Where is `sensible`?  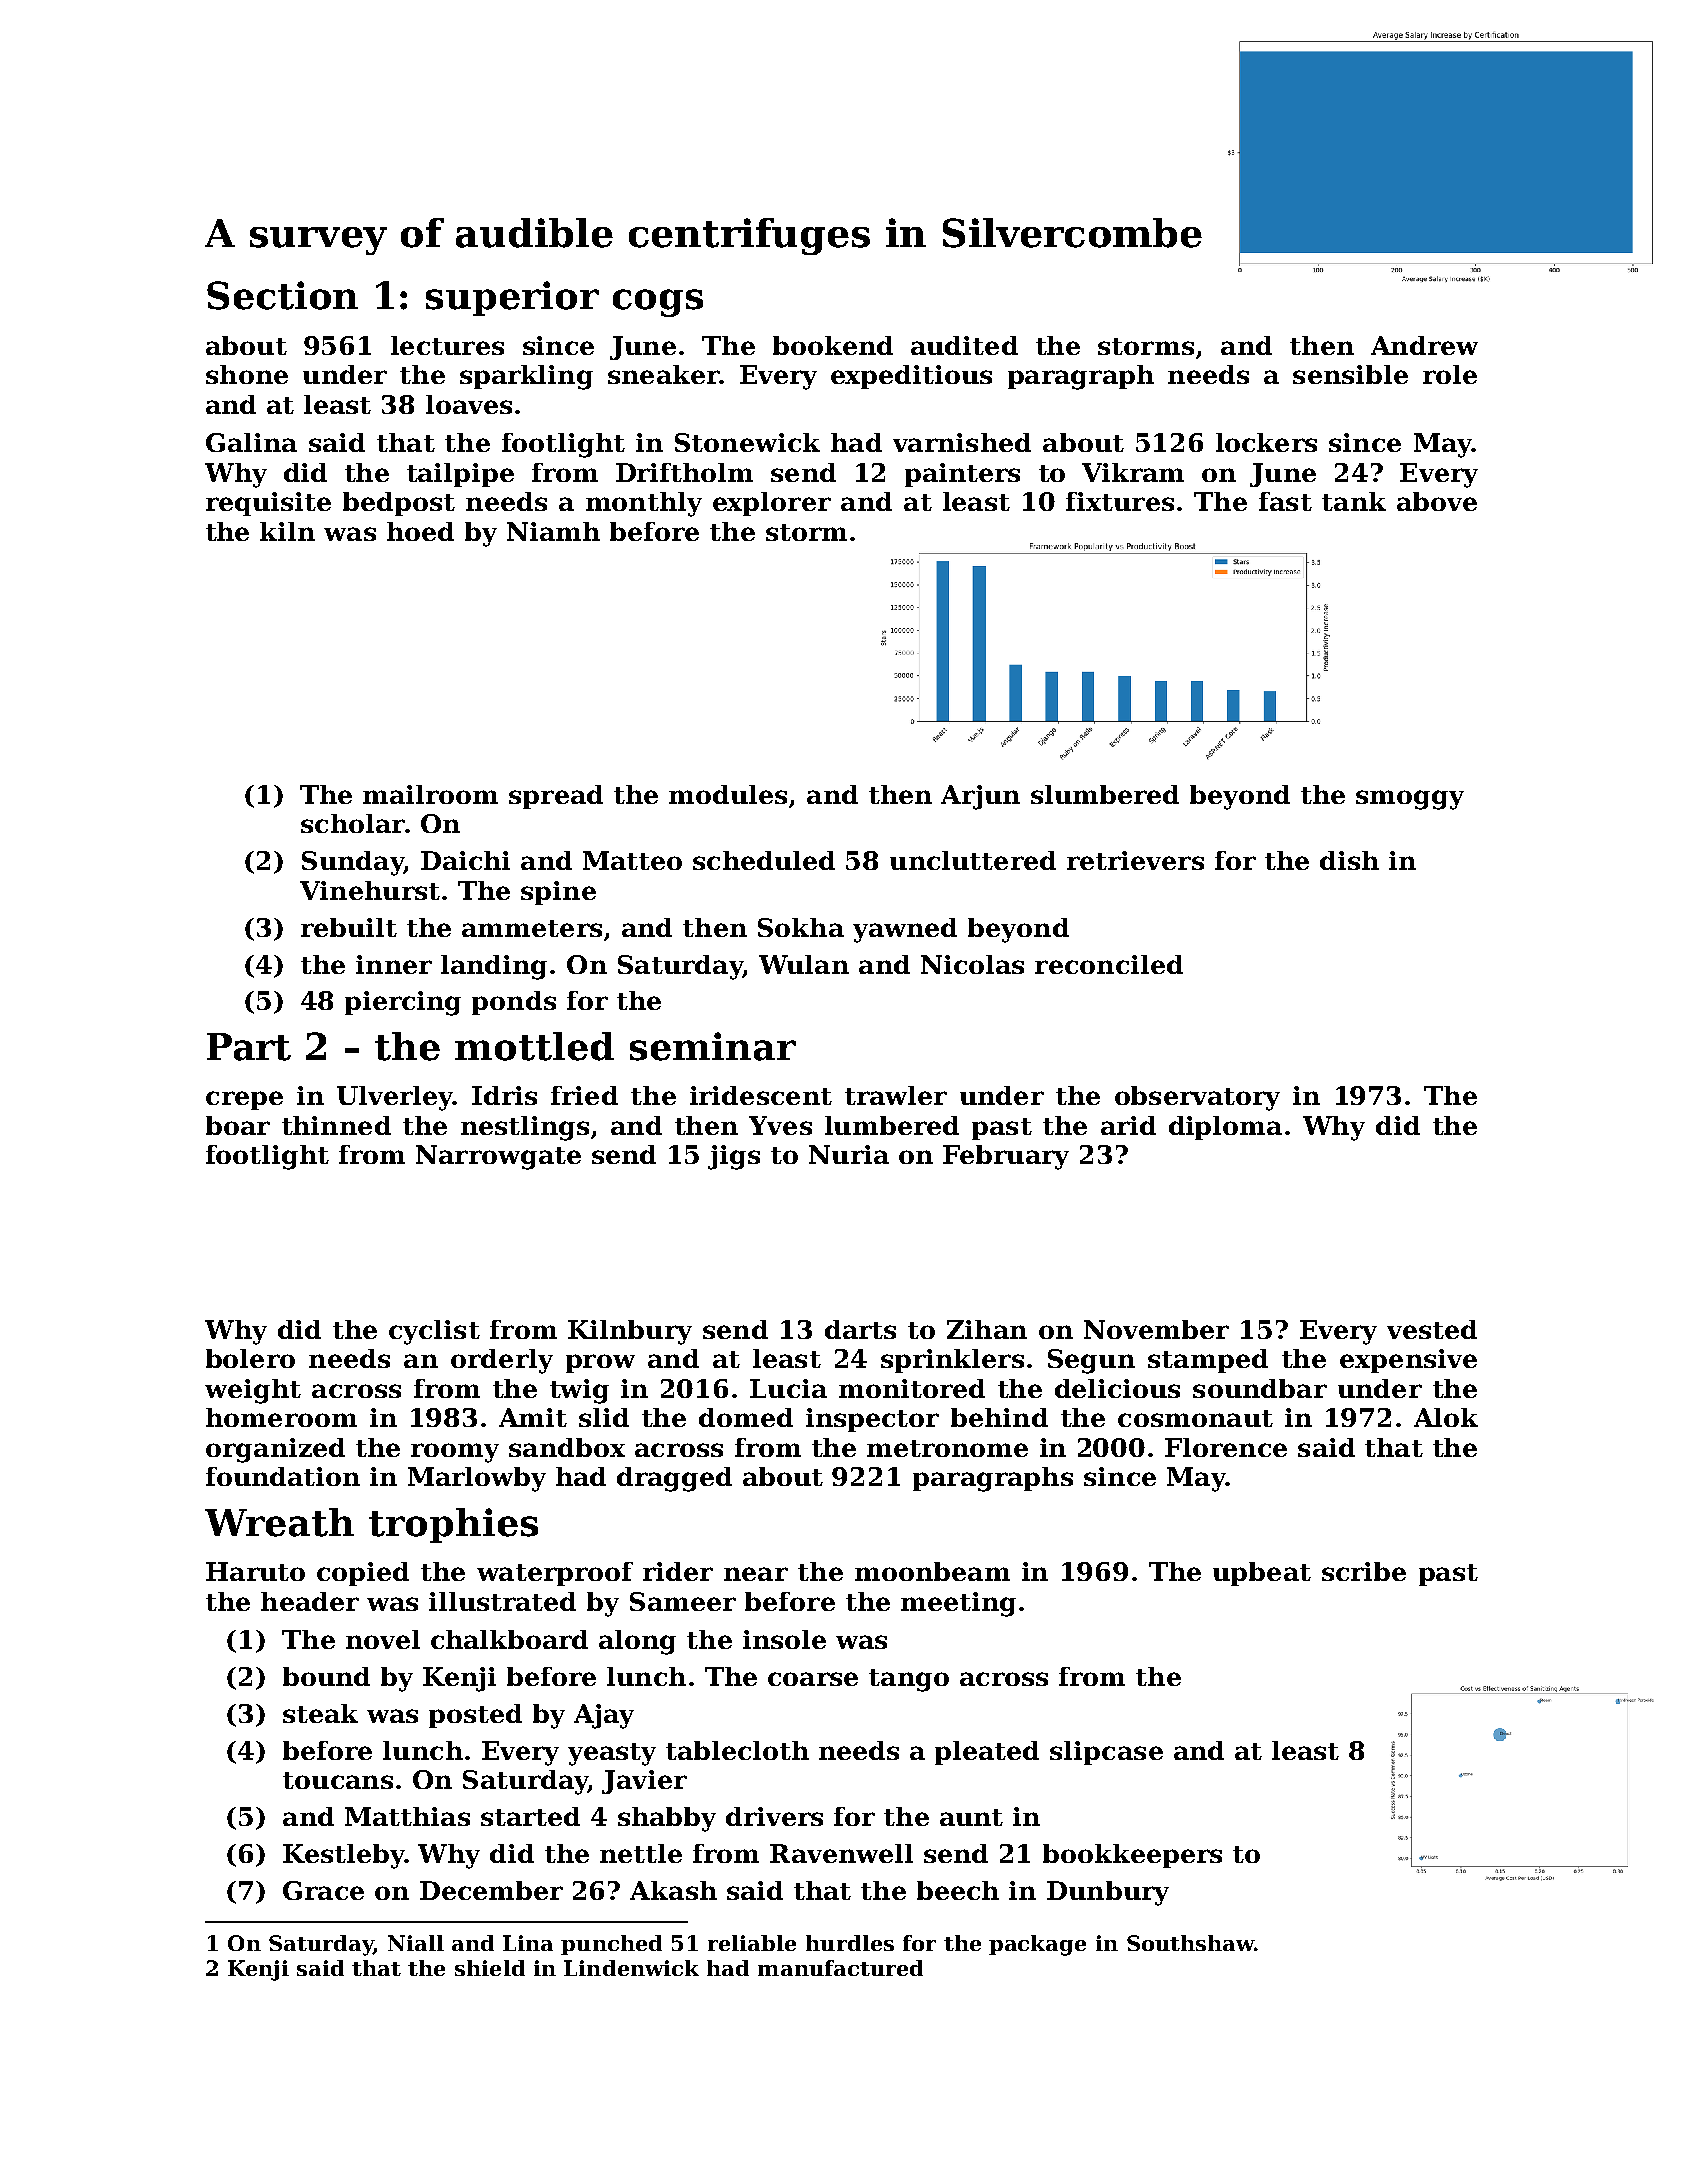
sensible is located at coordinates (1350, 374).
